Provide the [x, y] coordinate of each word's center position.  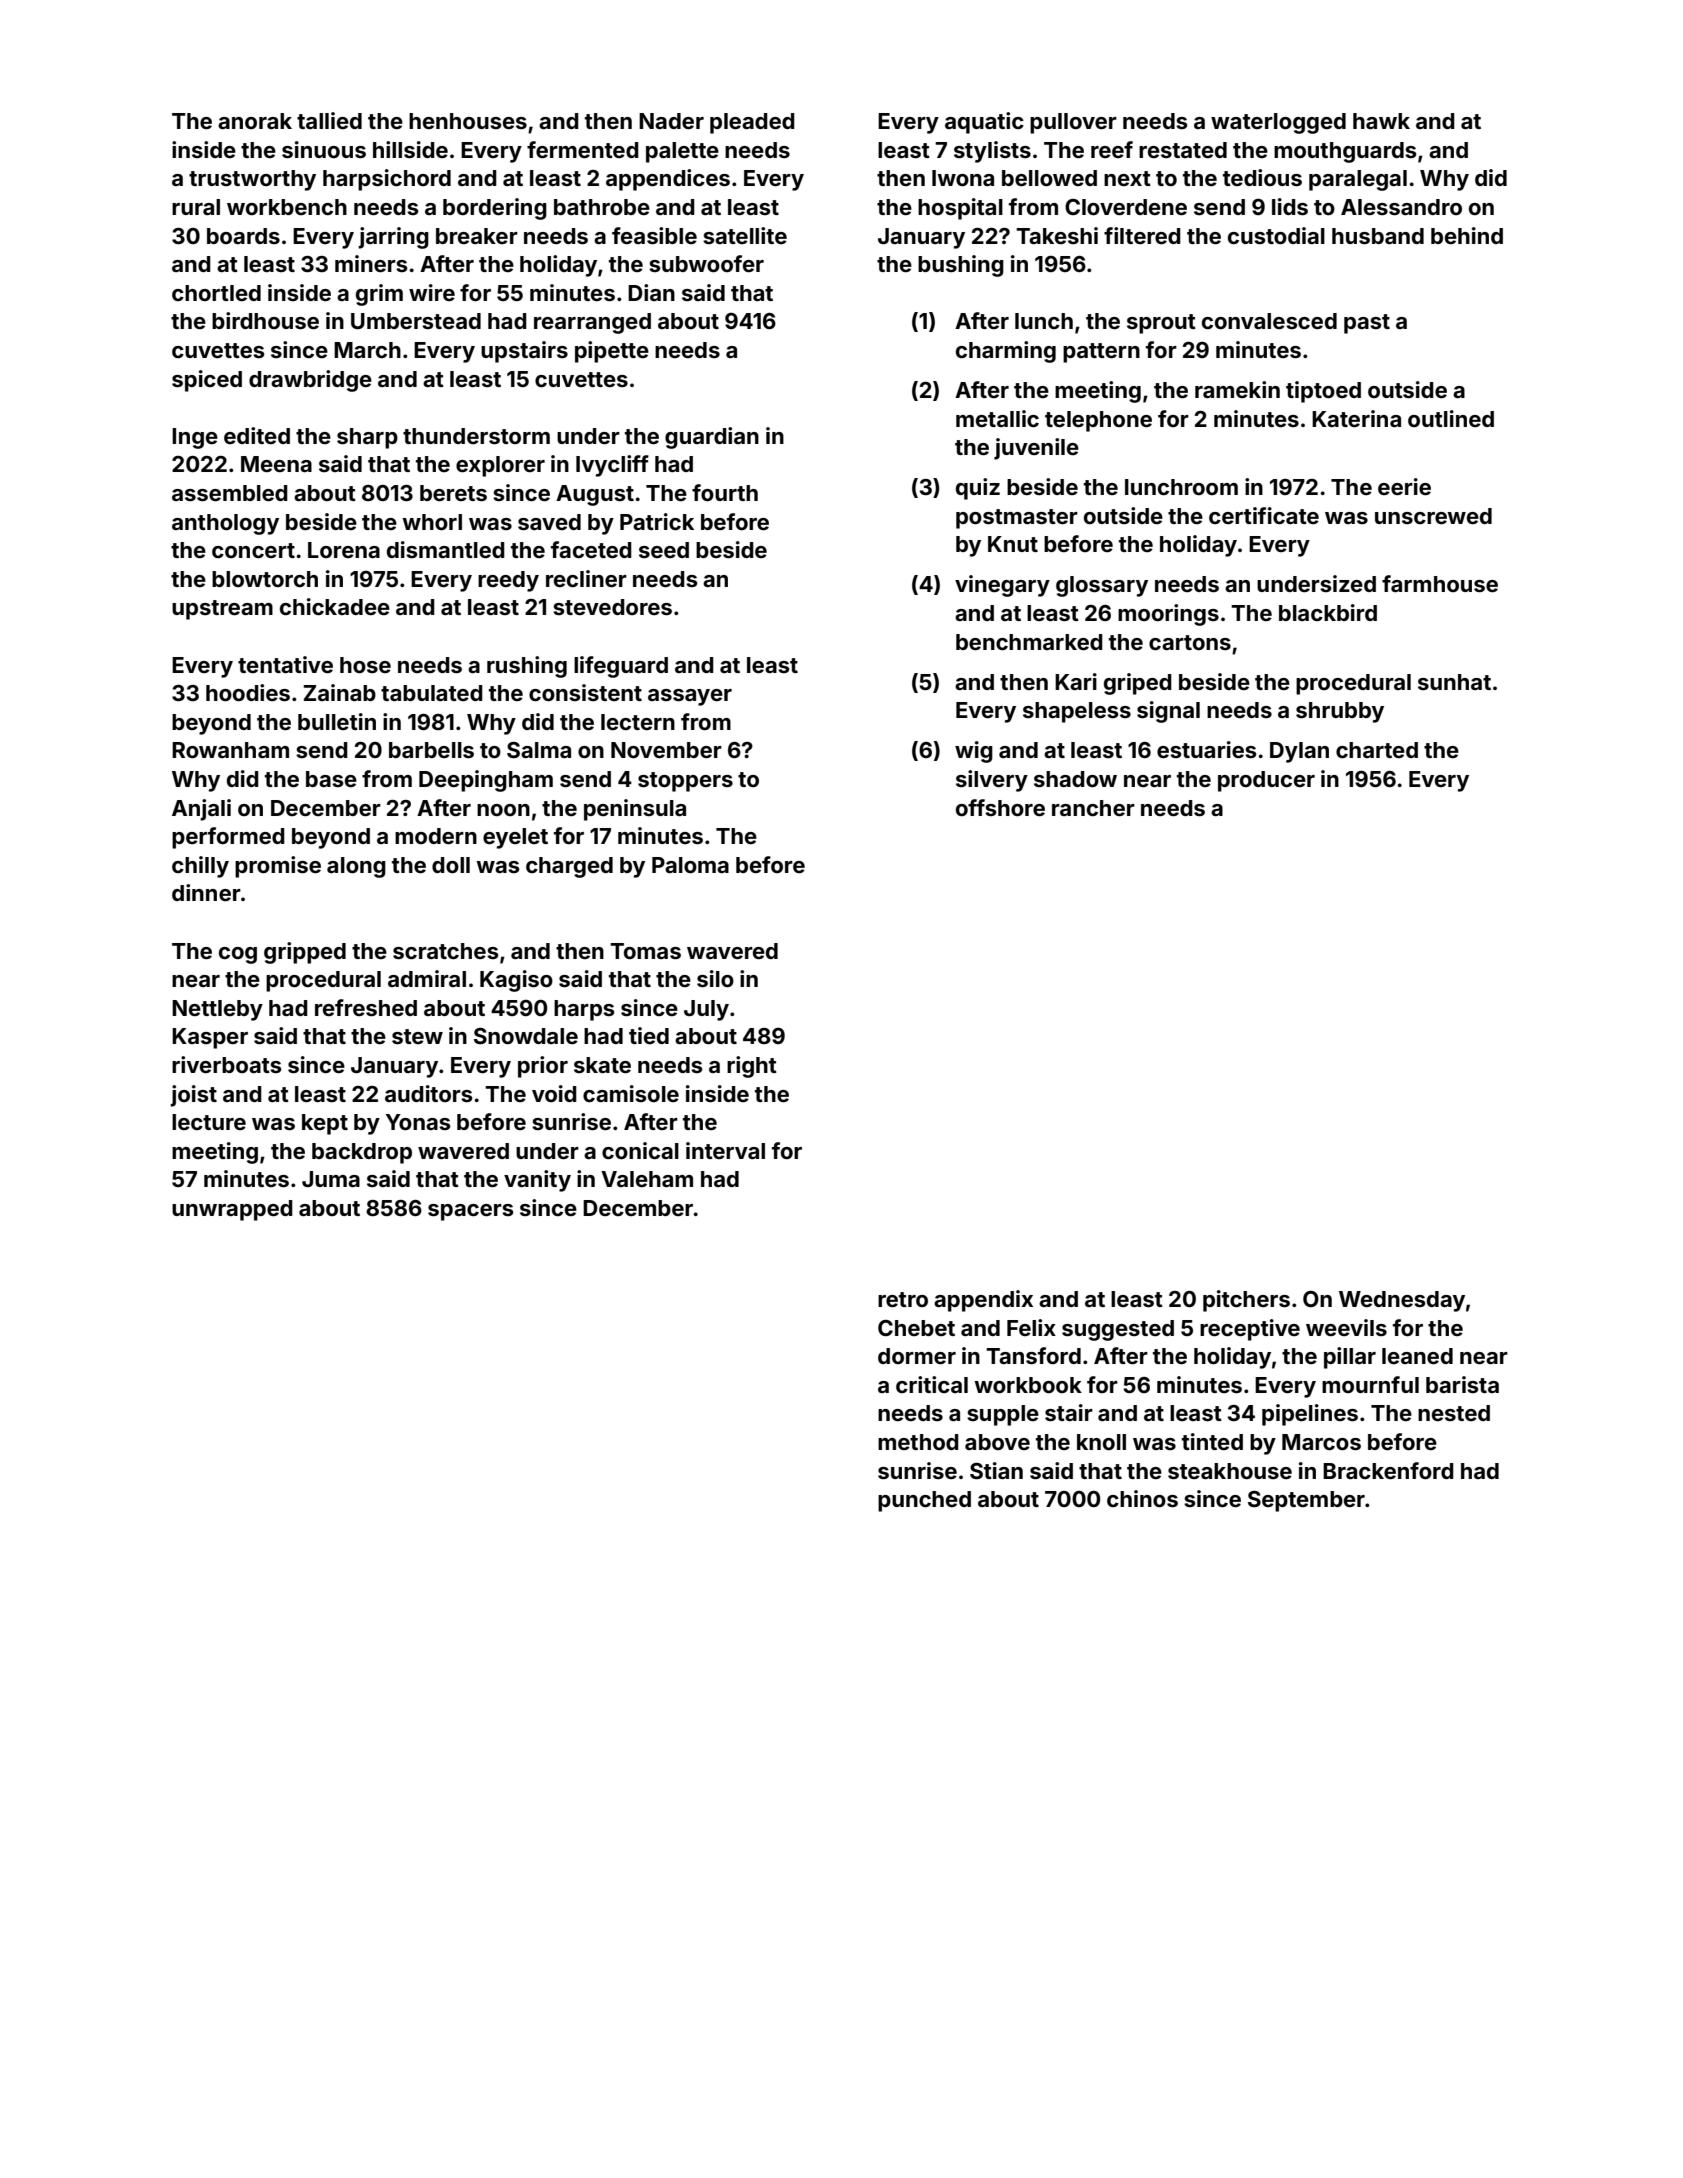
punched [924, 1501]
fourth [725, 492]
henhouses [468, 121]
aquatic [984, 123]
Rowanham [230, 750]
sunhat [1454, 682]
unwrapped [232, 1210]
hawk [1381, 121]
